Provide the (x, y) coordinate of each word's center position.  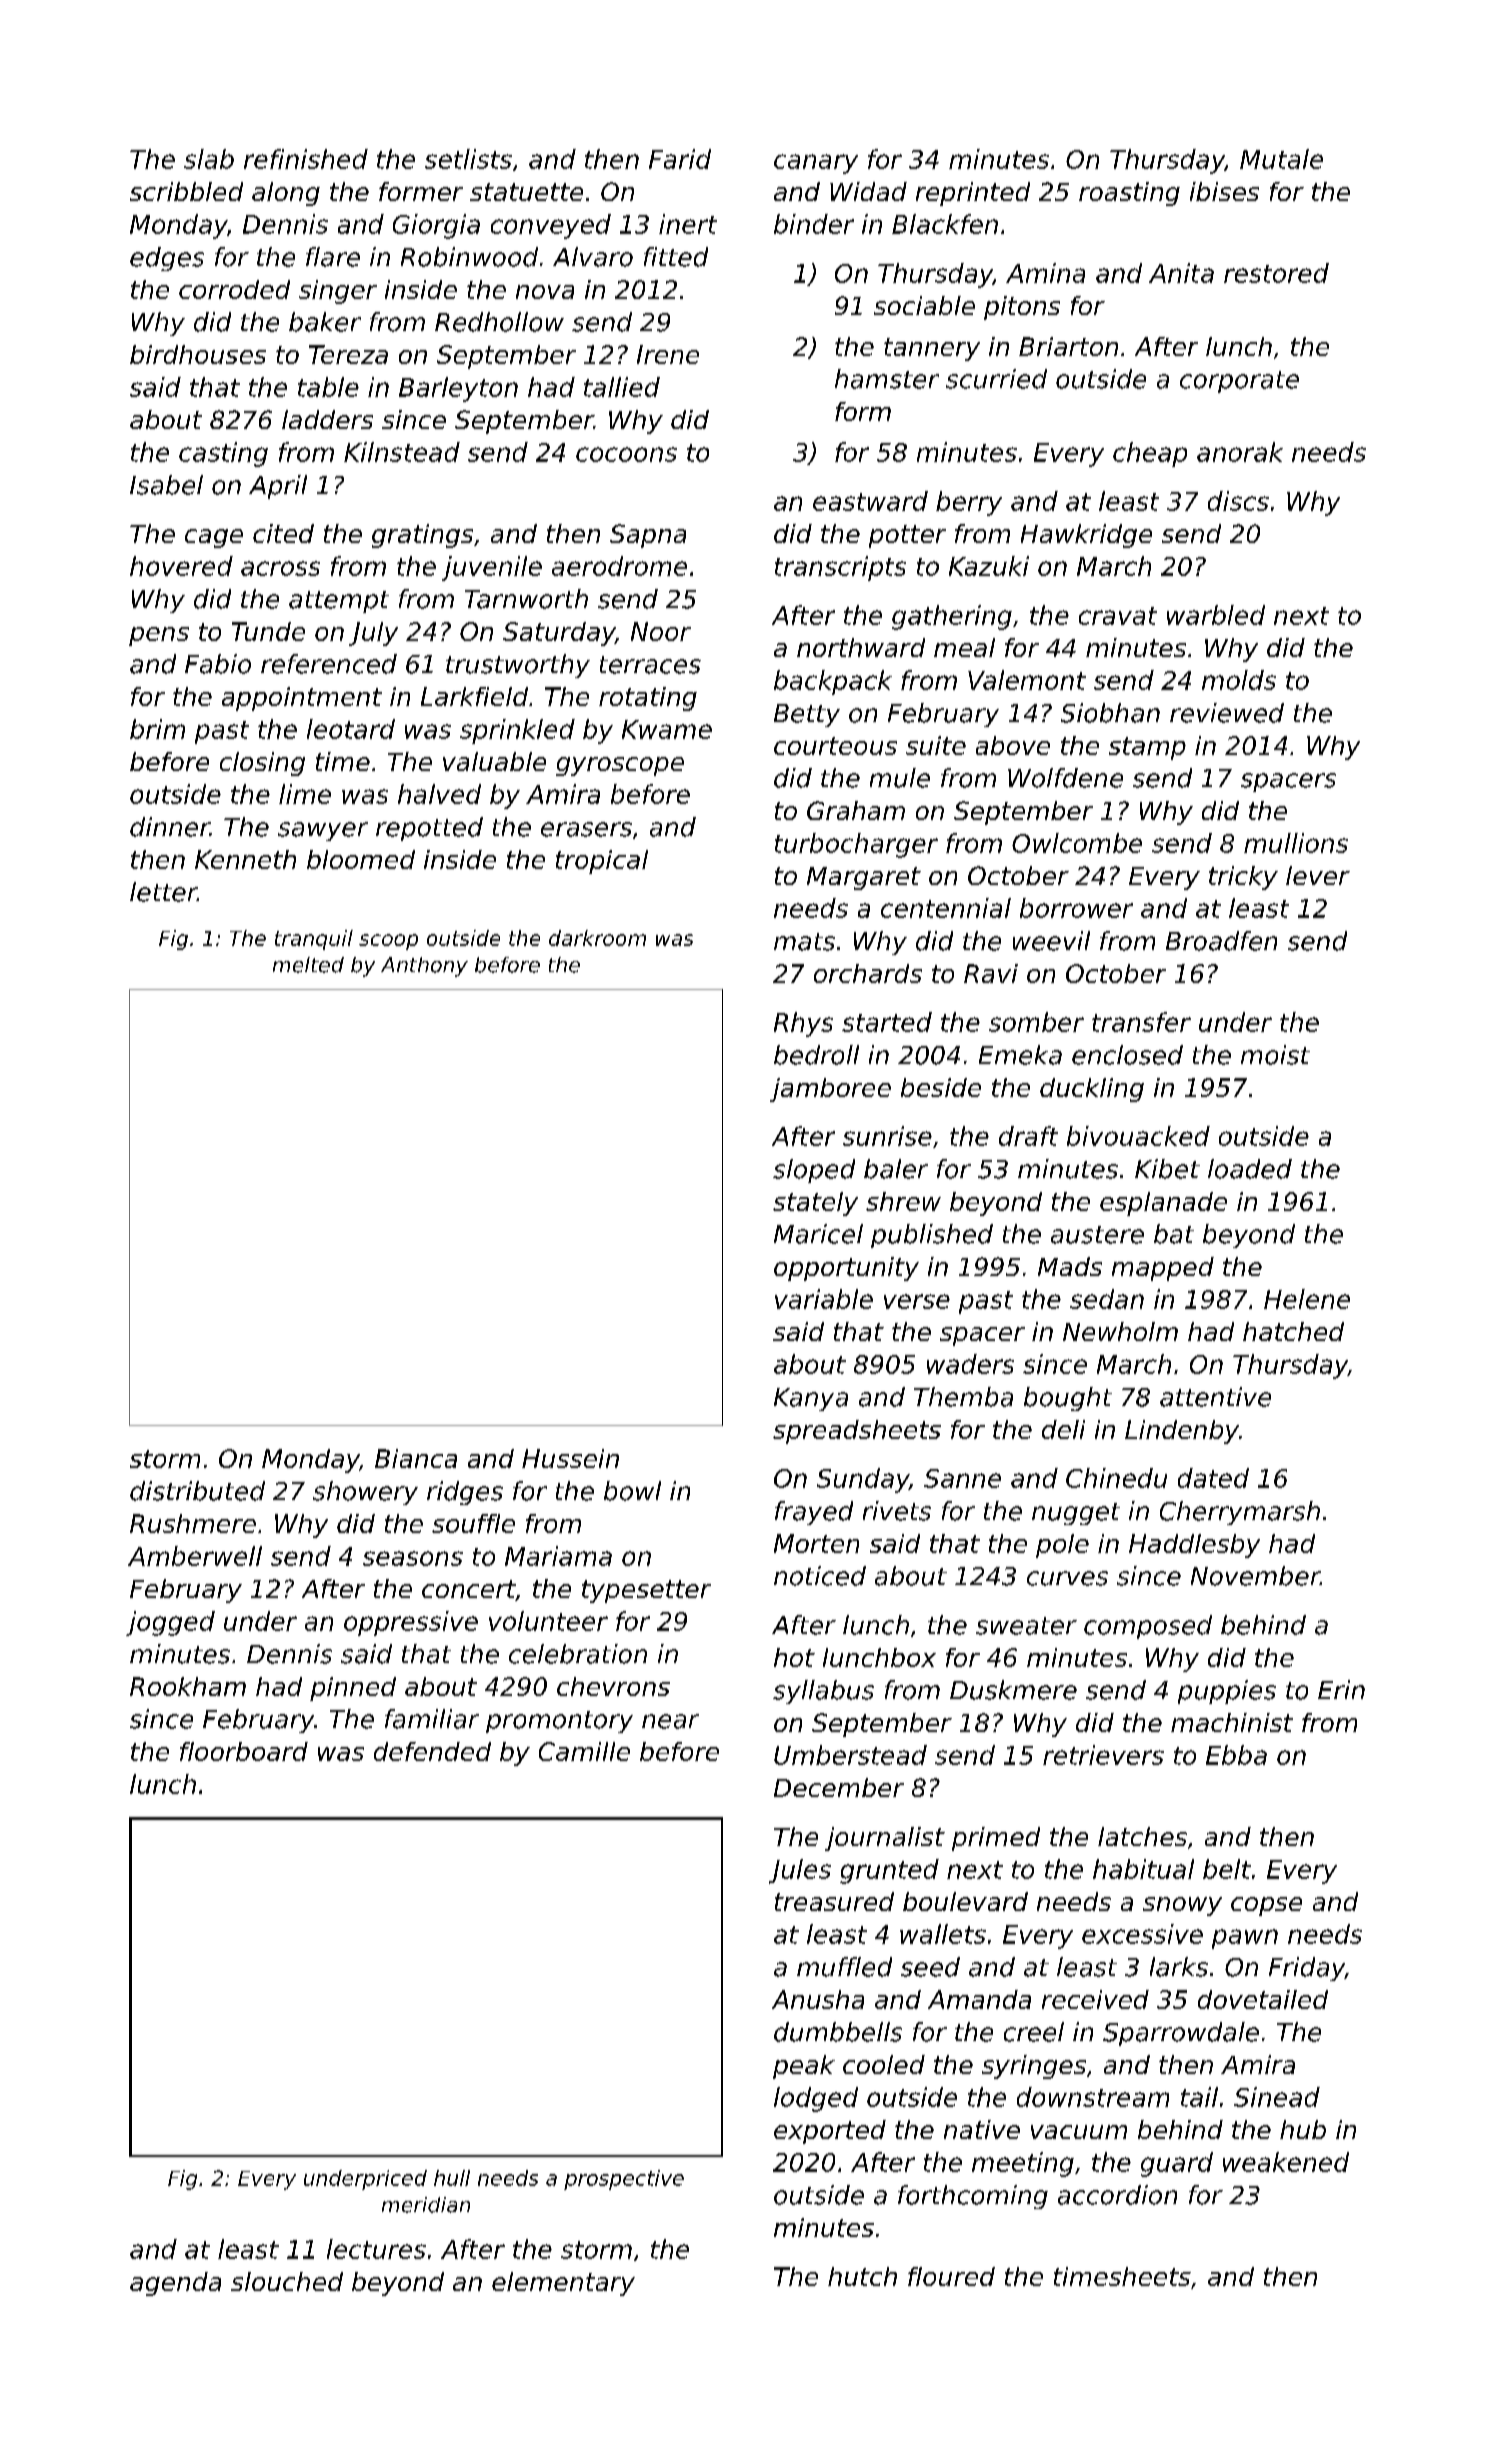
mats (804, 942)
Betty (807, 715)
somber (1036, 1022)
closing (262, 764)
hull (452, 2178)
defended (432, 1751)
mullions (1296, 843)
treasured (834, 1901)
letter (163, 892)
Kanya (811, 1399)
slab (209, 159)
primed (996, 1839)
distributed (197, 1491)
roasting (1129, 194)
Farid (680, 159)
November (1255, 1576)
